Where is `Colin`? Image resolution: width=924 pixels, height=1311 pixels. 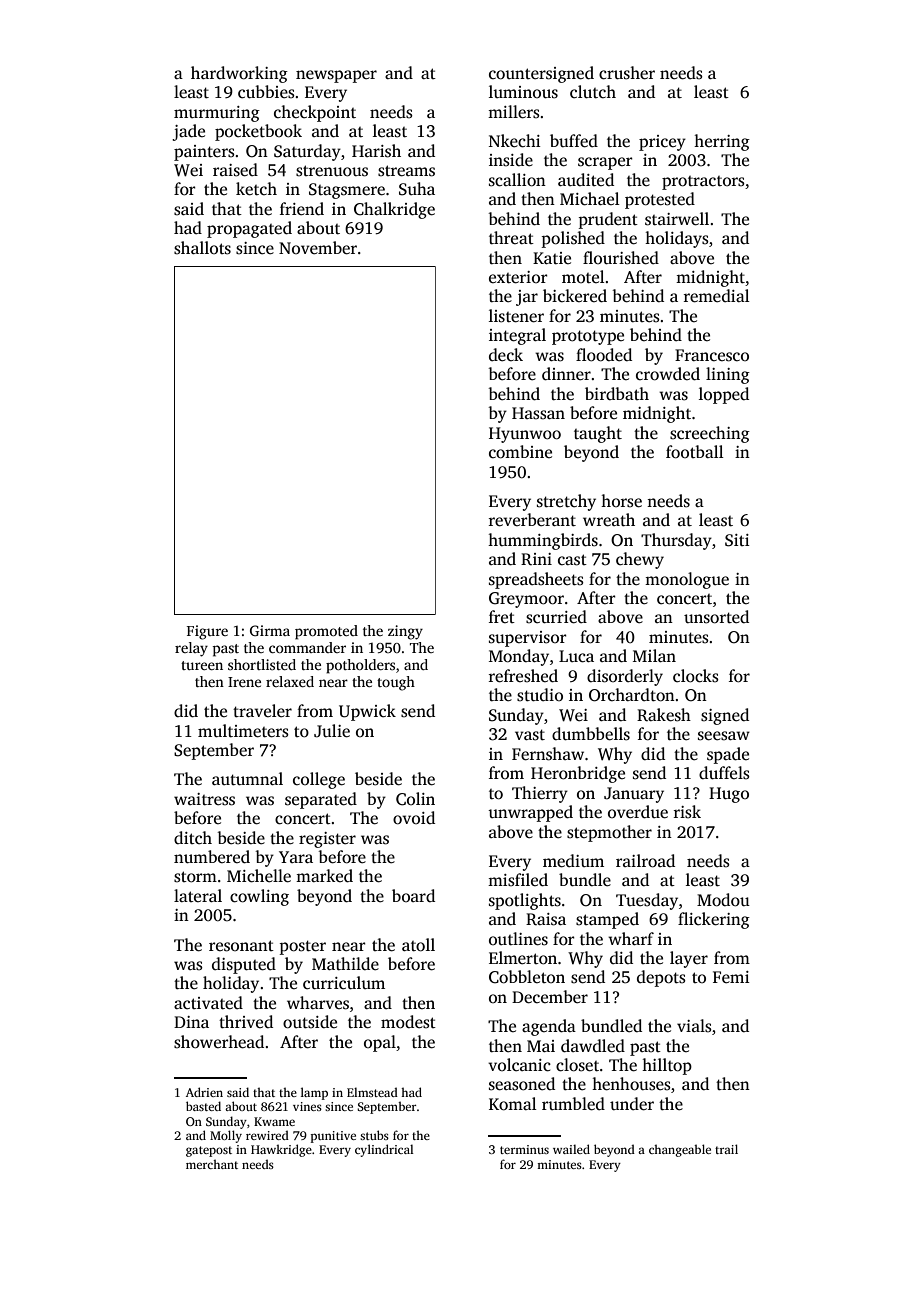 Colin is located at coordinates (415, 799).
